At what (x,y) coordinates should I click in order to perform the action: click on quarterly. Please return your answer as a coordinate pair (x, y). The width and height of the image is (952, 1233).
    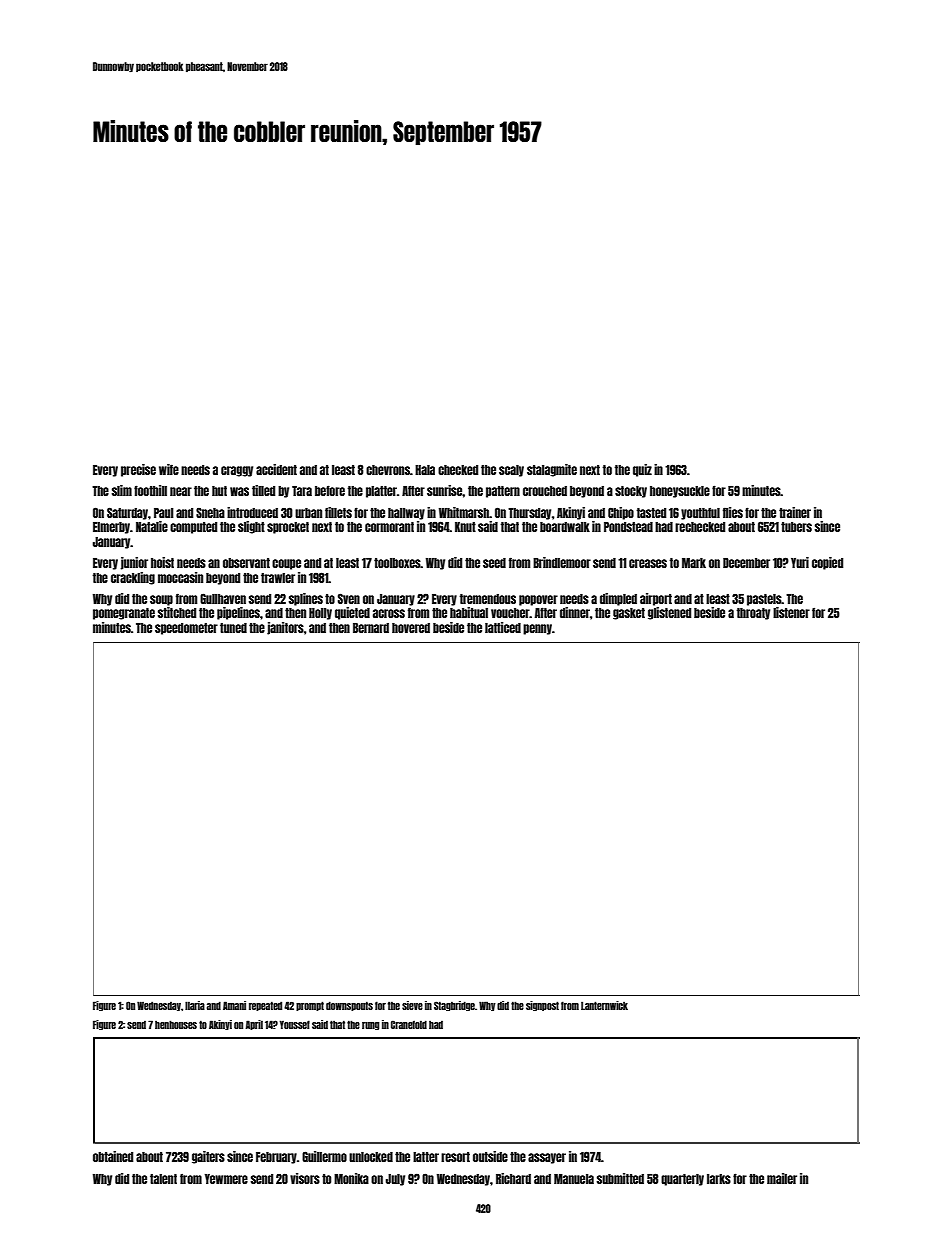
    Looking at the image, I should click on (682, 1180).
